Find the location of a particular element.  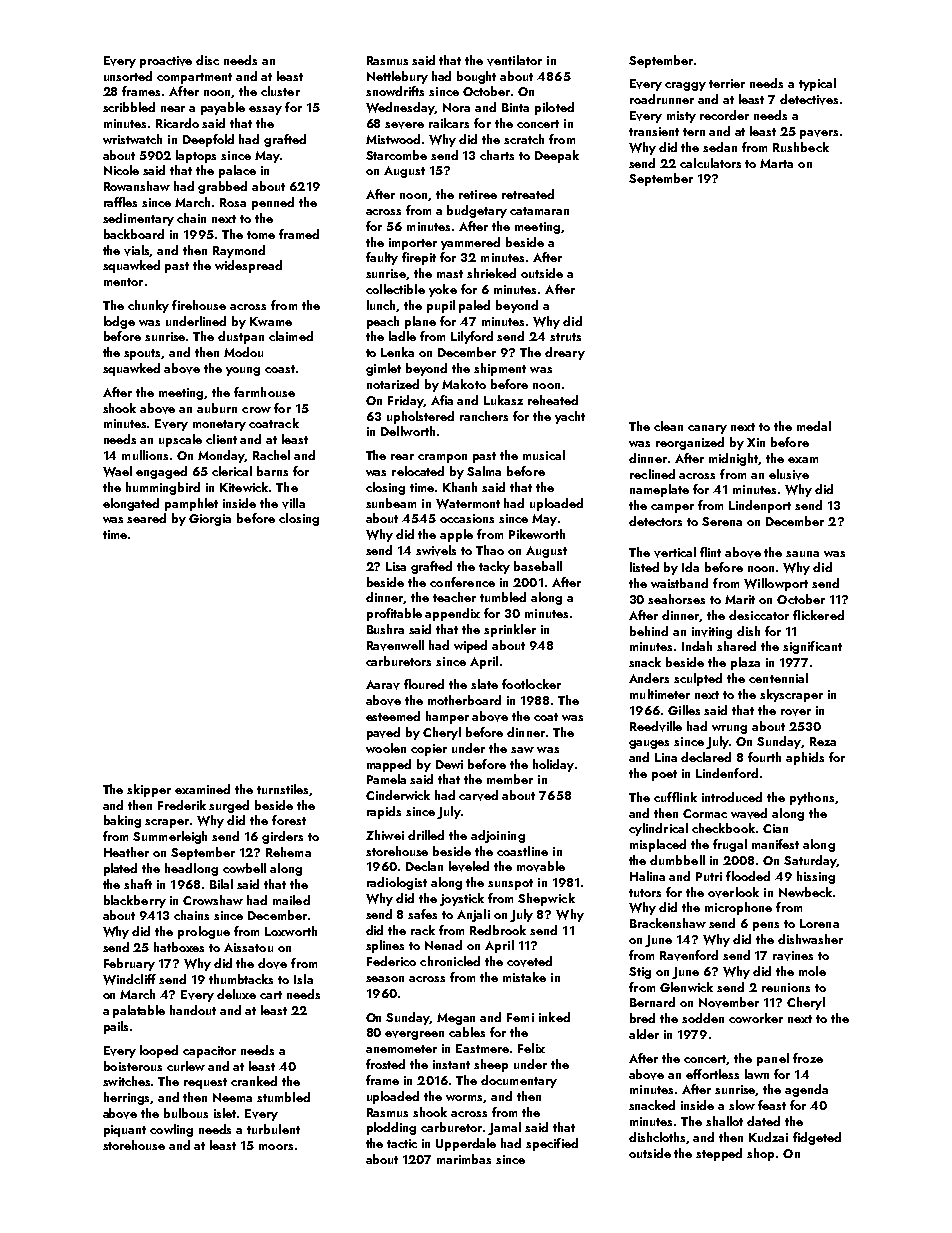

flickered is located at coordinates (818, 615).
